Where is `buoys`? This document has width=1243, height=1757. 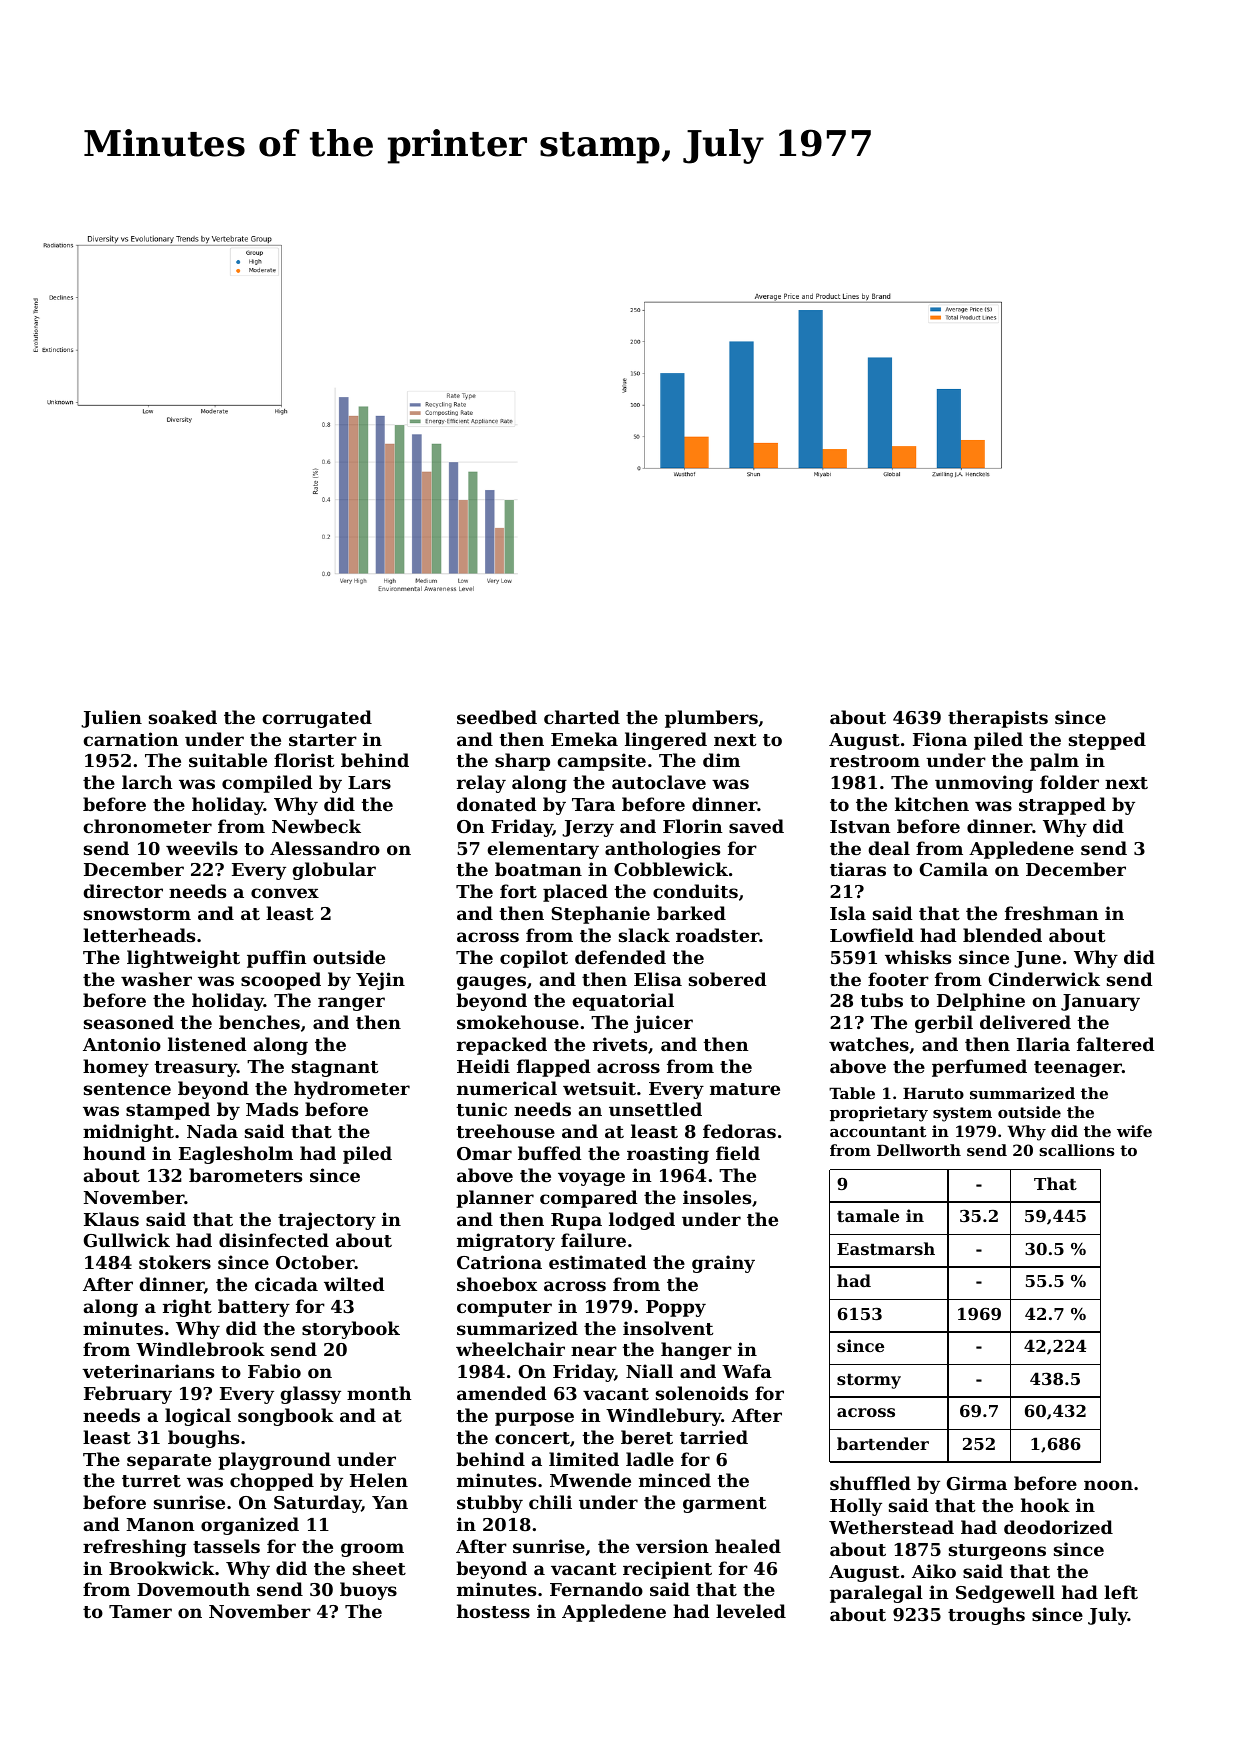 buoys is located at coordinates (368, 1591).
